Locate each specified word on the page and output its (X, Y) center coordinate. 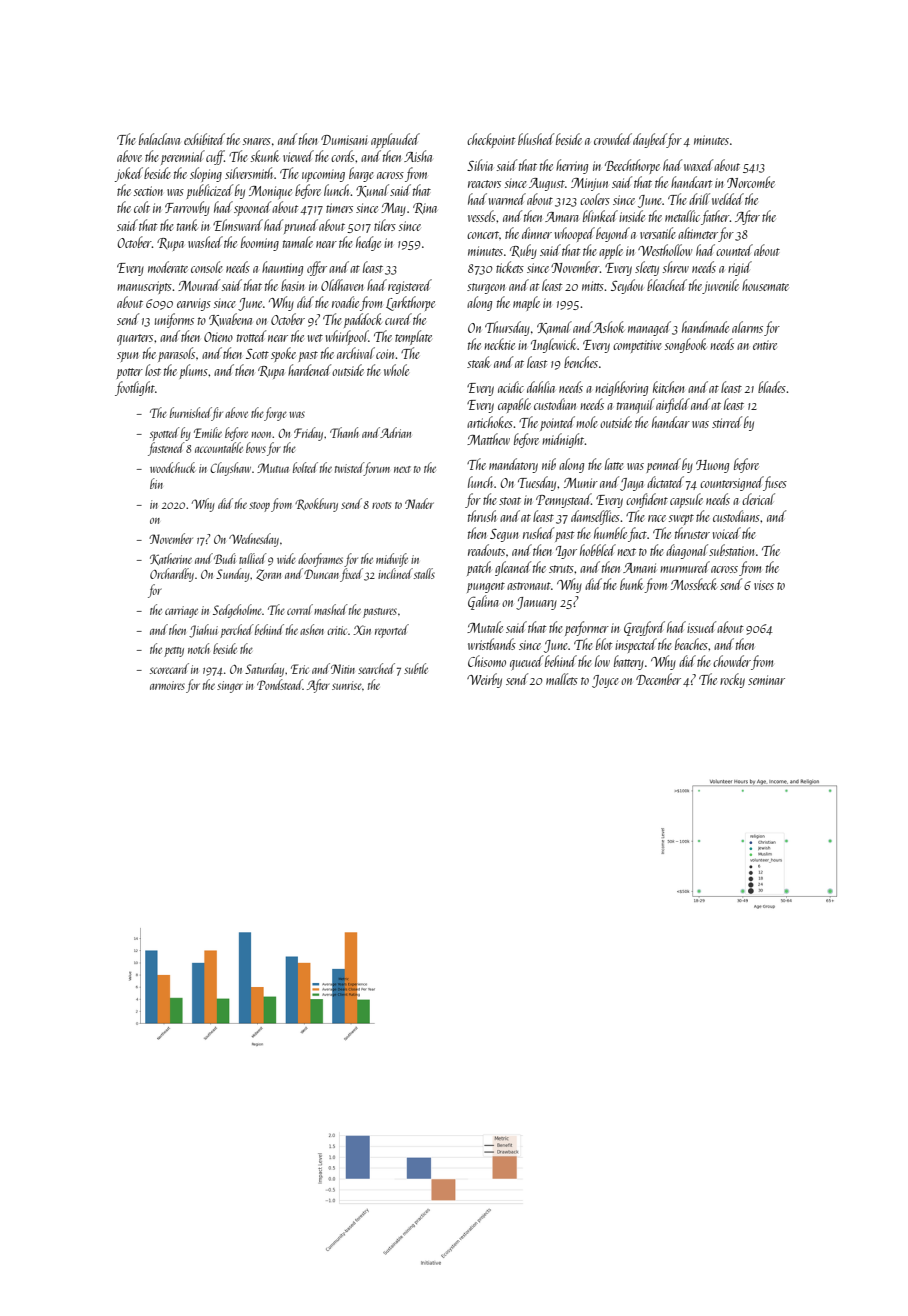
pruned (301, 226)
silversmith (249, 173)
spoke (283, 354)
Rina (425, 208)
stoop (259, 507)
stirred (727, 422)
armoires (167, 685)
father (715, 217)
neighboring (622, 388)
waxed (698, 165)
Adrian (395, 432)
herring (572, 166)
